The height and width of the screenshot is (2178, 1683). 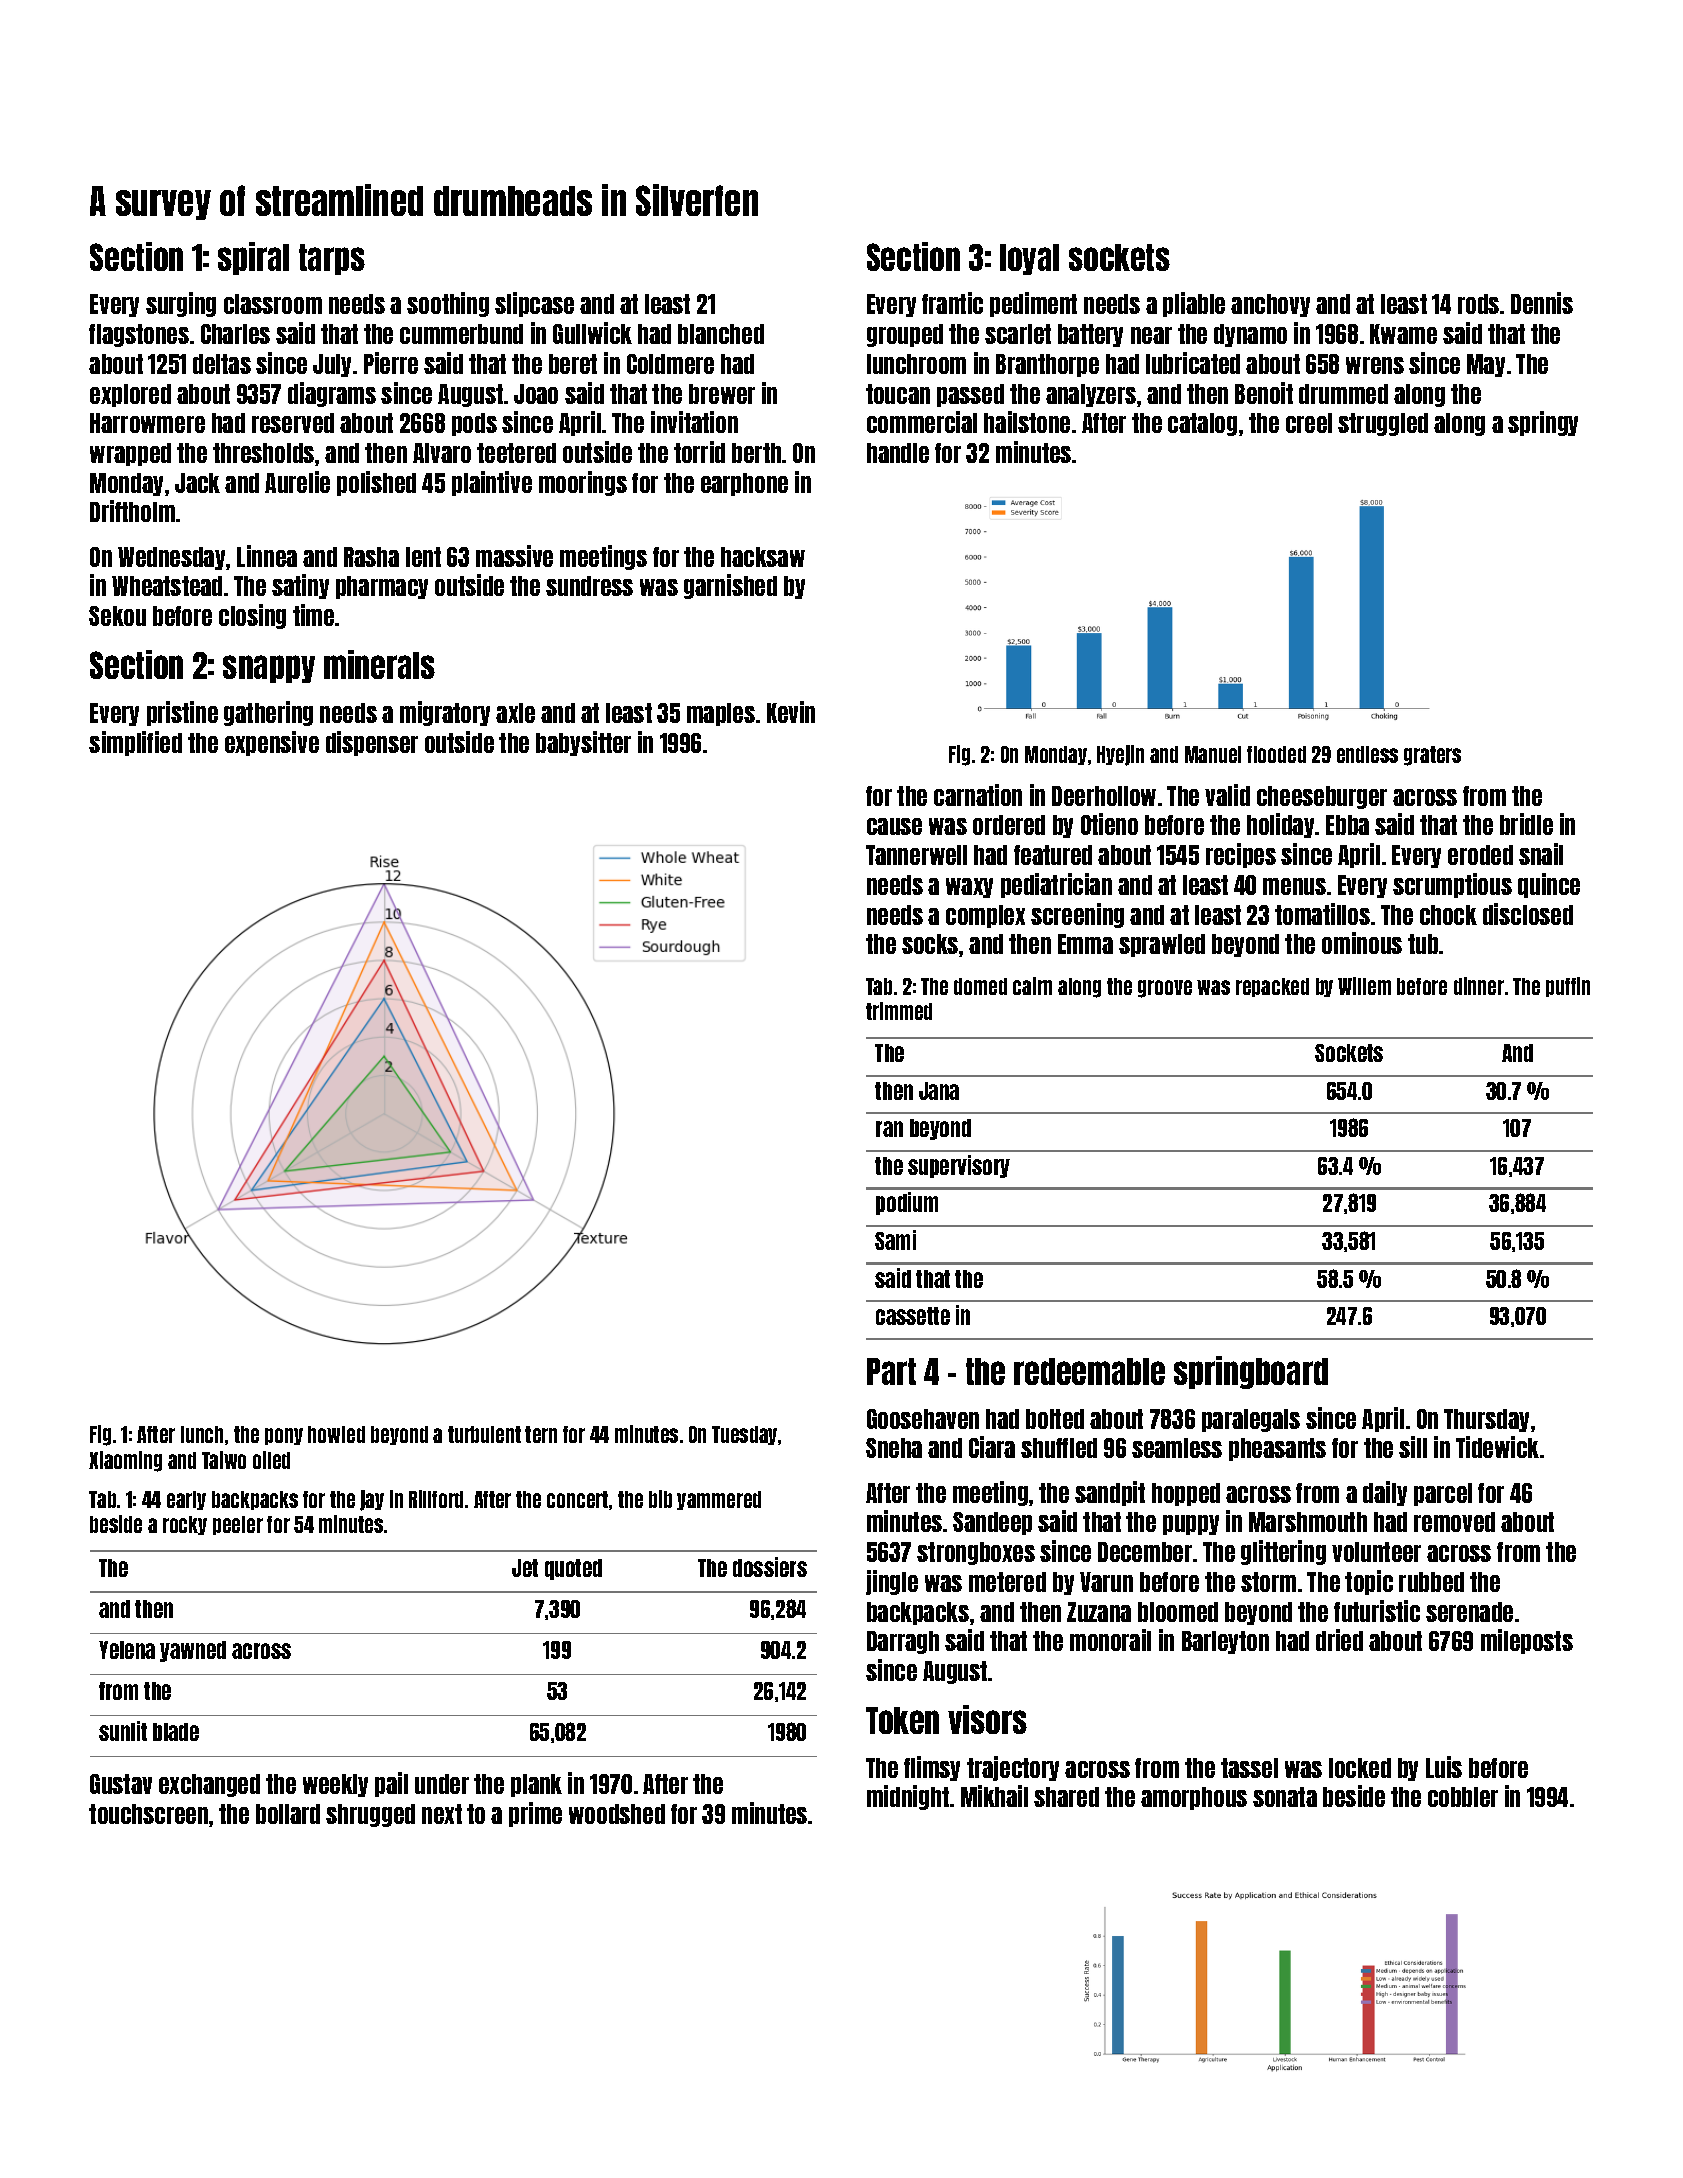 I want to click on puffin, so click(x=1568, y=987).
